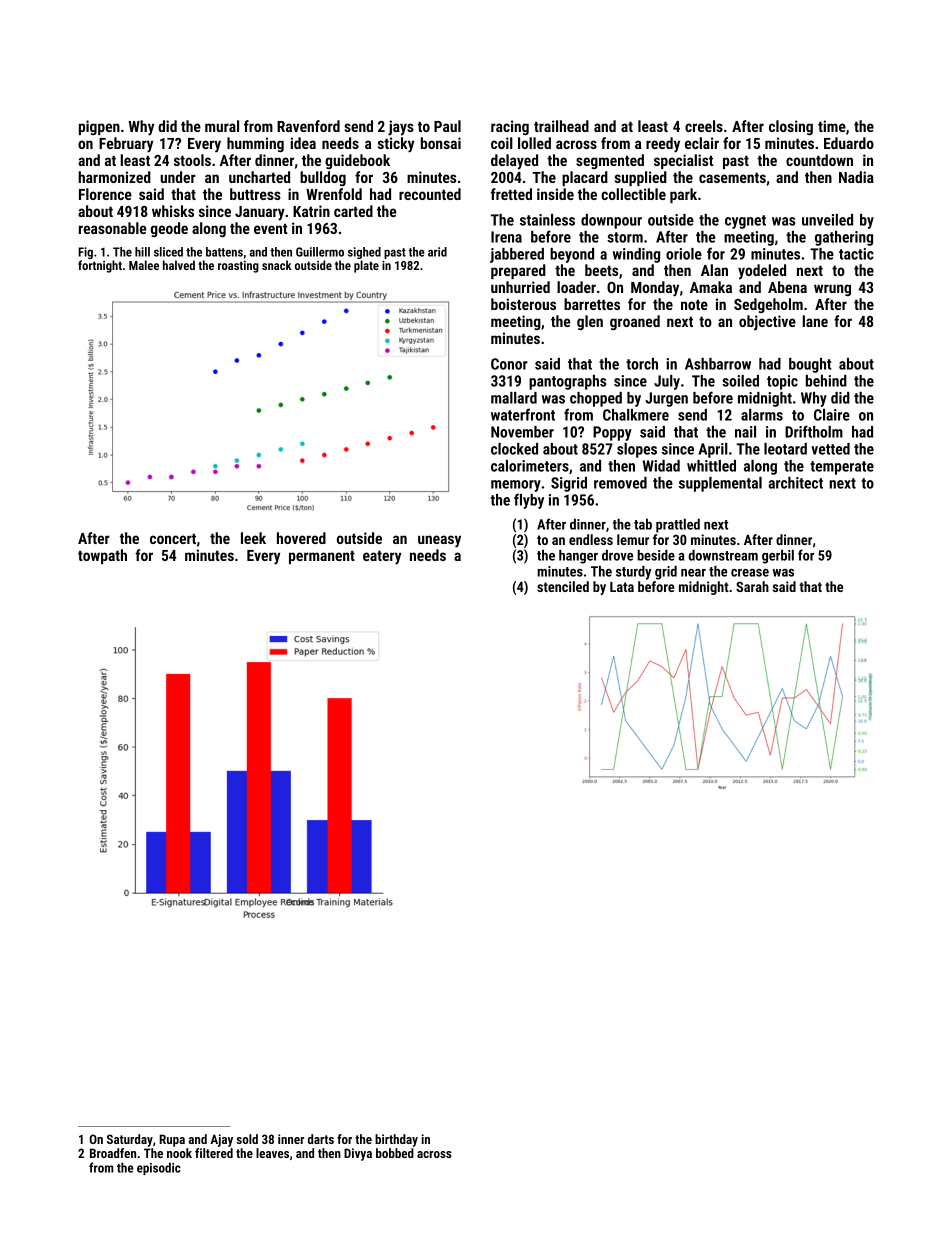  Describe the element at coordinates (856, 254) in the image. I see `tactic` at that location.
